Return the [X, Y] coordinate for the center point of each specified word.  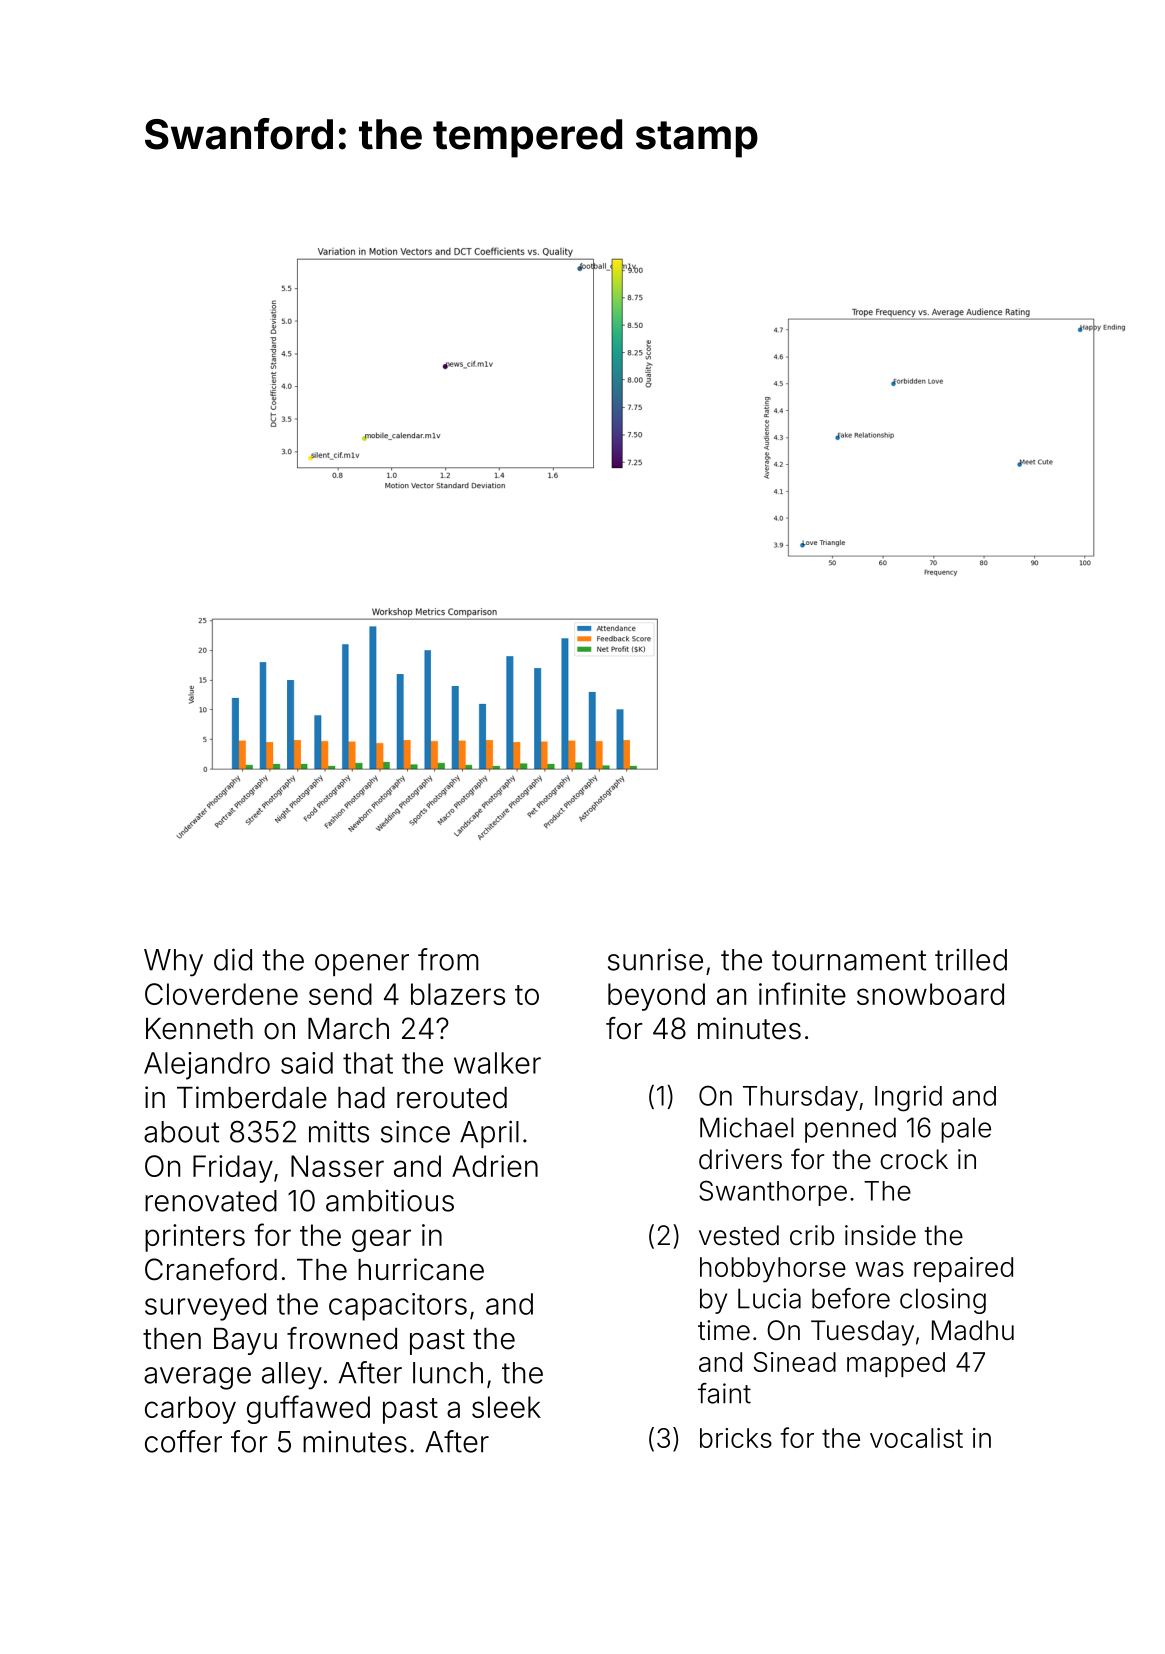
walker [497, 1063]
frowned [342, 1338]
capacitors [398, 1307]
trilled [971, 960]
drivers [740, 1159]
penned [850, 1130]
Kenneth [199, 1029]
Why [173, 963]
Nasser [337, 1166]
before [851, 1298]
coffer [183, 1441]
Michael [747, 1127]
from [448, 959]
